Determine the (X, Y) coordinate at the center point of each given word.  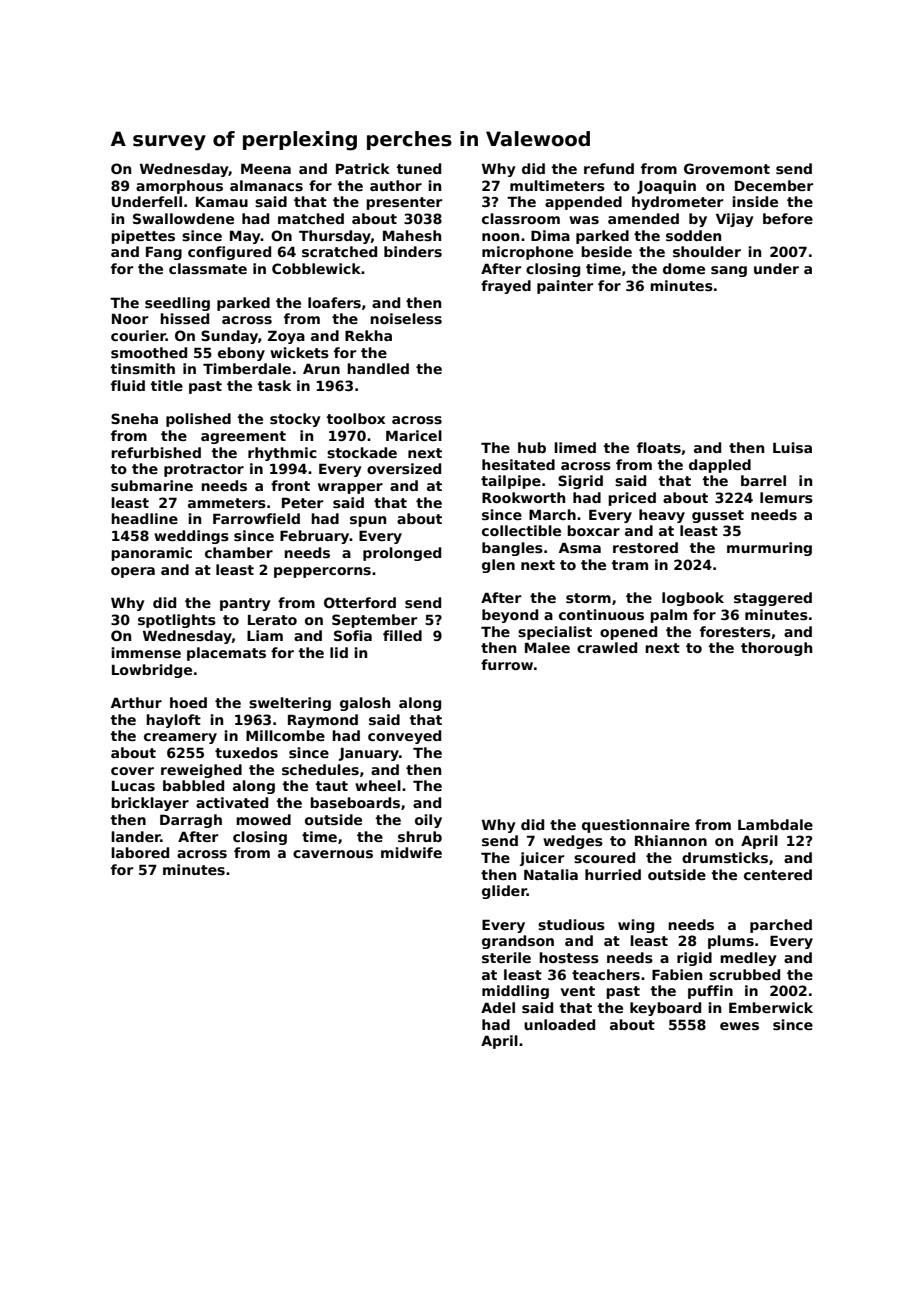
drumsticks (725, 857)
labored (140, 852)
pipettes (143, 237)
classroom (521, 218)
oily (428, 821)
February (315, 537)
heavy (662, 516)
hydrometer (677, 203)
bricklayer (150, 804)
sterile (506, 957)
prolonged (402, 554)
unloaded (559, 1024)
